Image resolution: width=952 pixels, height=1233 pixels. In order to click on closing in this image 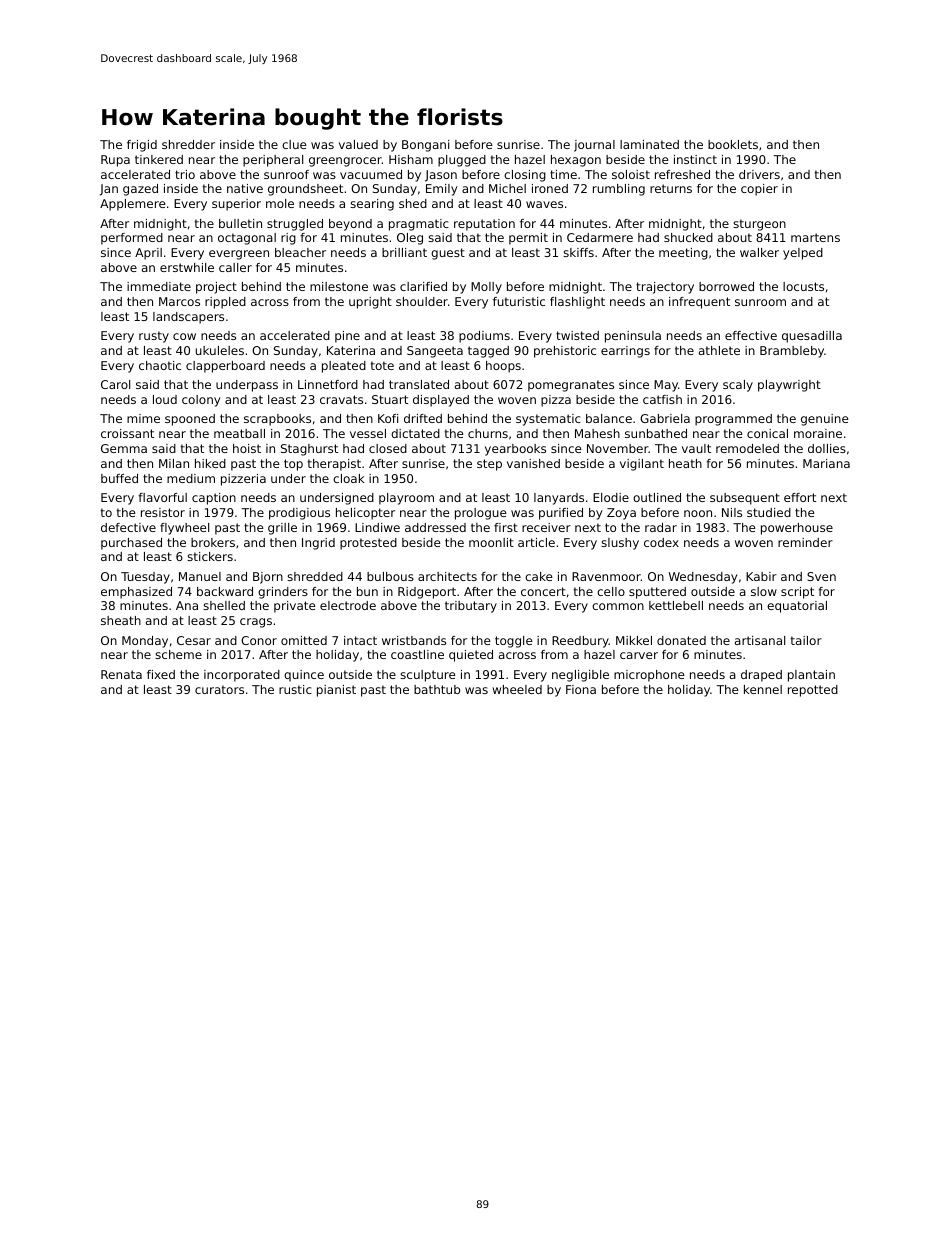, I will do `click(525, 176)`.
